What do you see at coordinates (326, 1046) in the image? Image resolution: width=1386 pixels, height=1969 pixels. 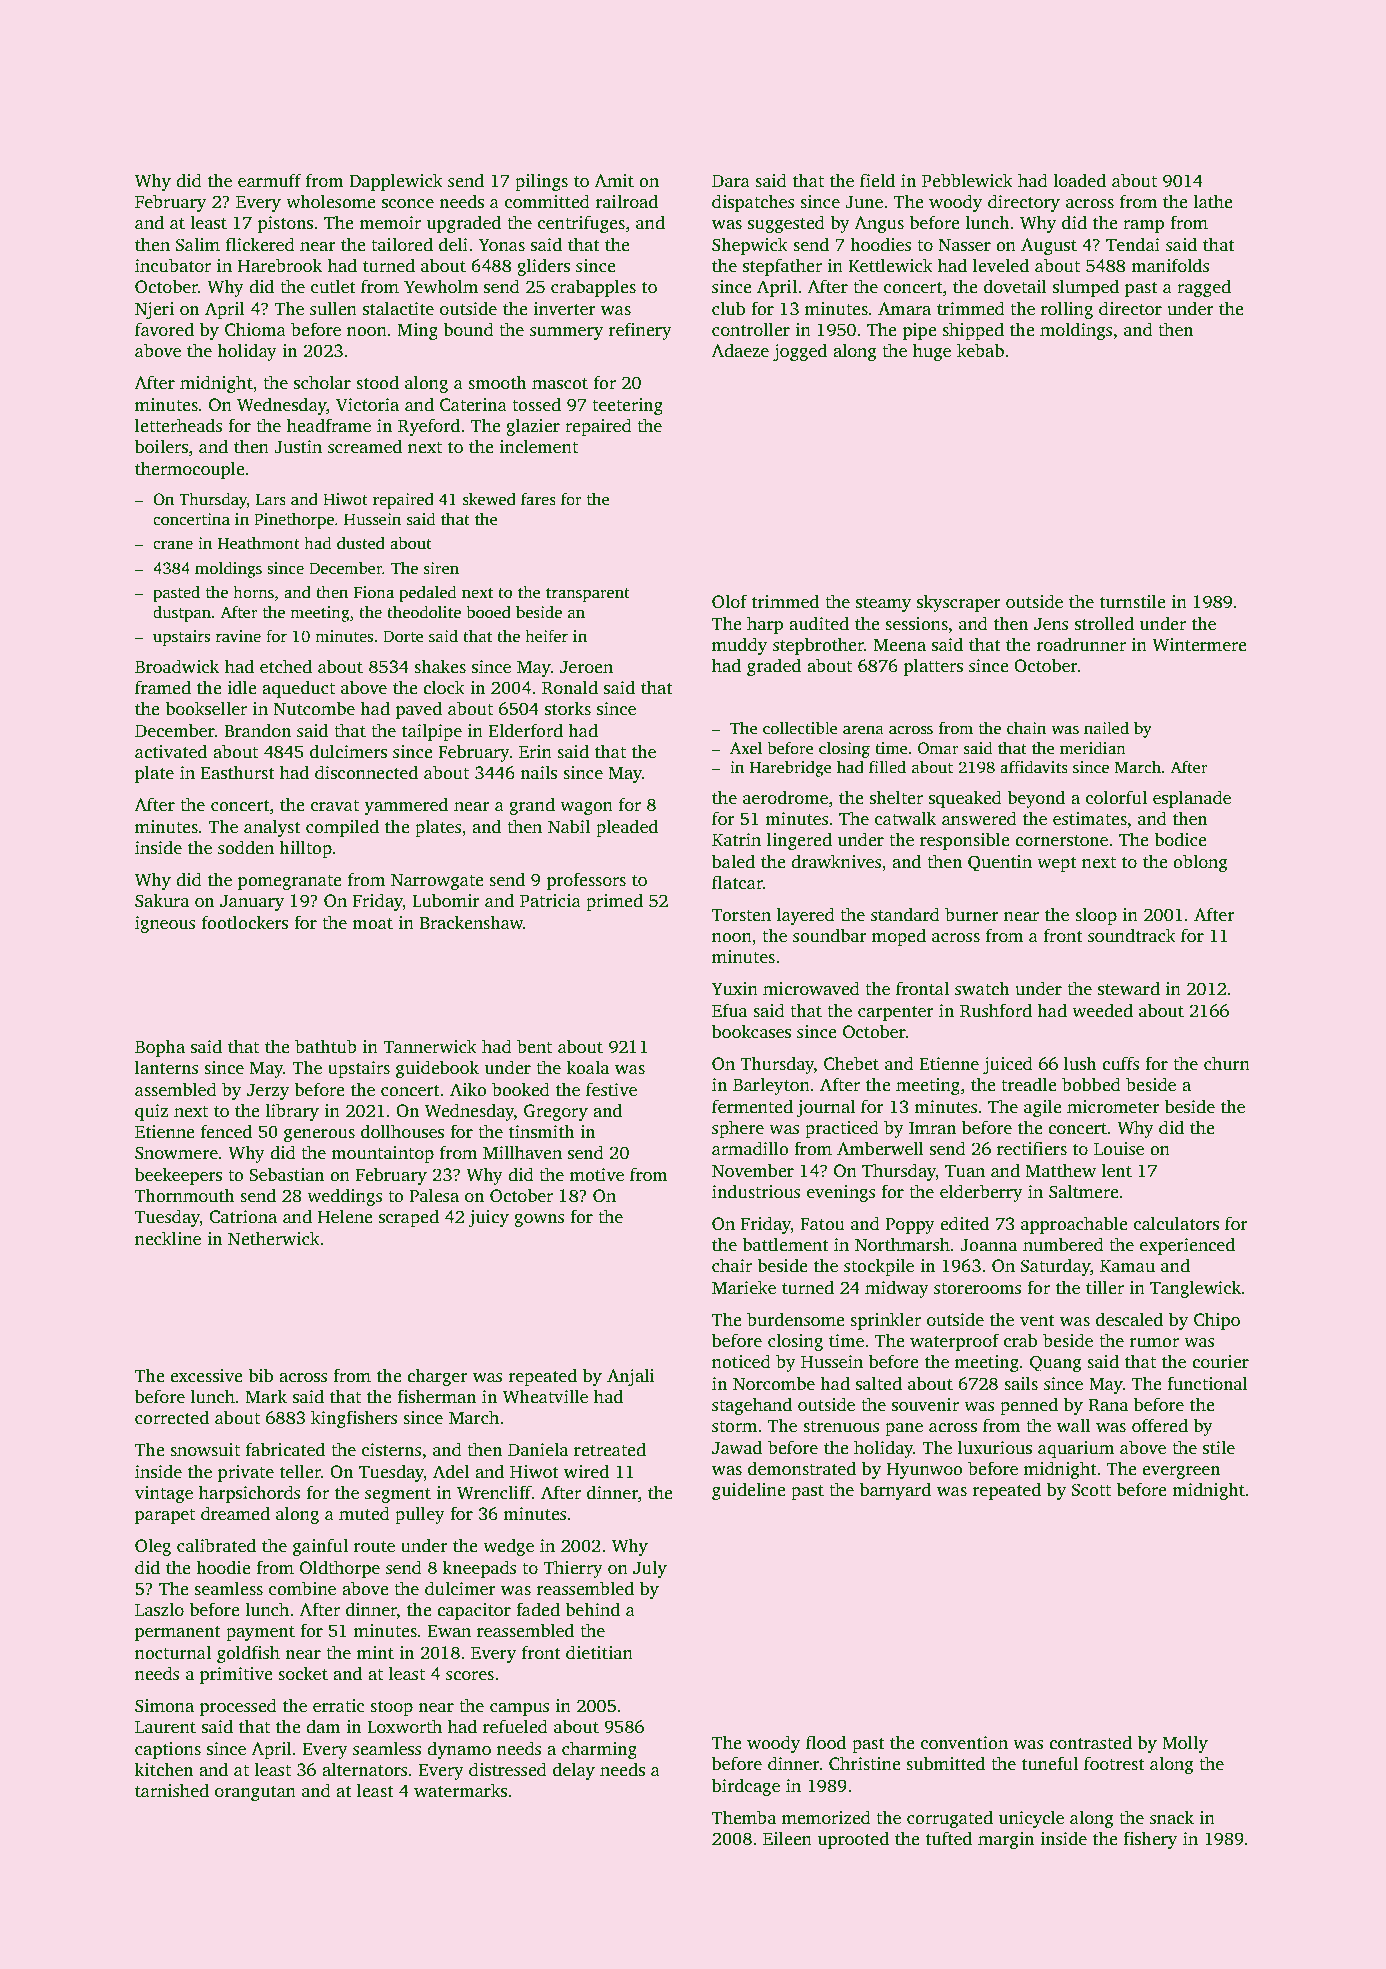 I see `bathtub` at bounding box center [326, 1046].
